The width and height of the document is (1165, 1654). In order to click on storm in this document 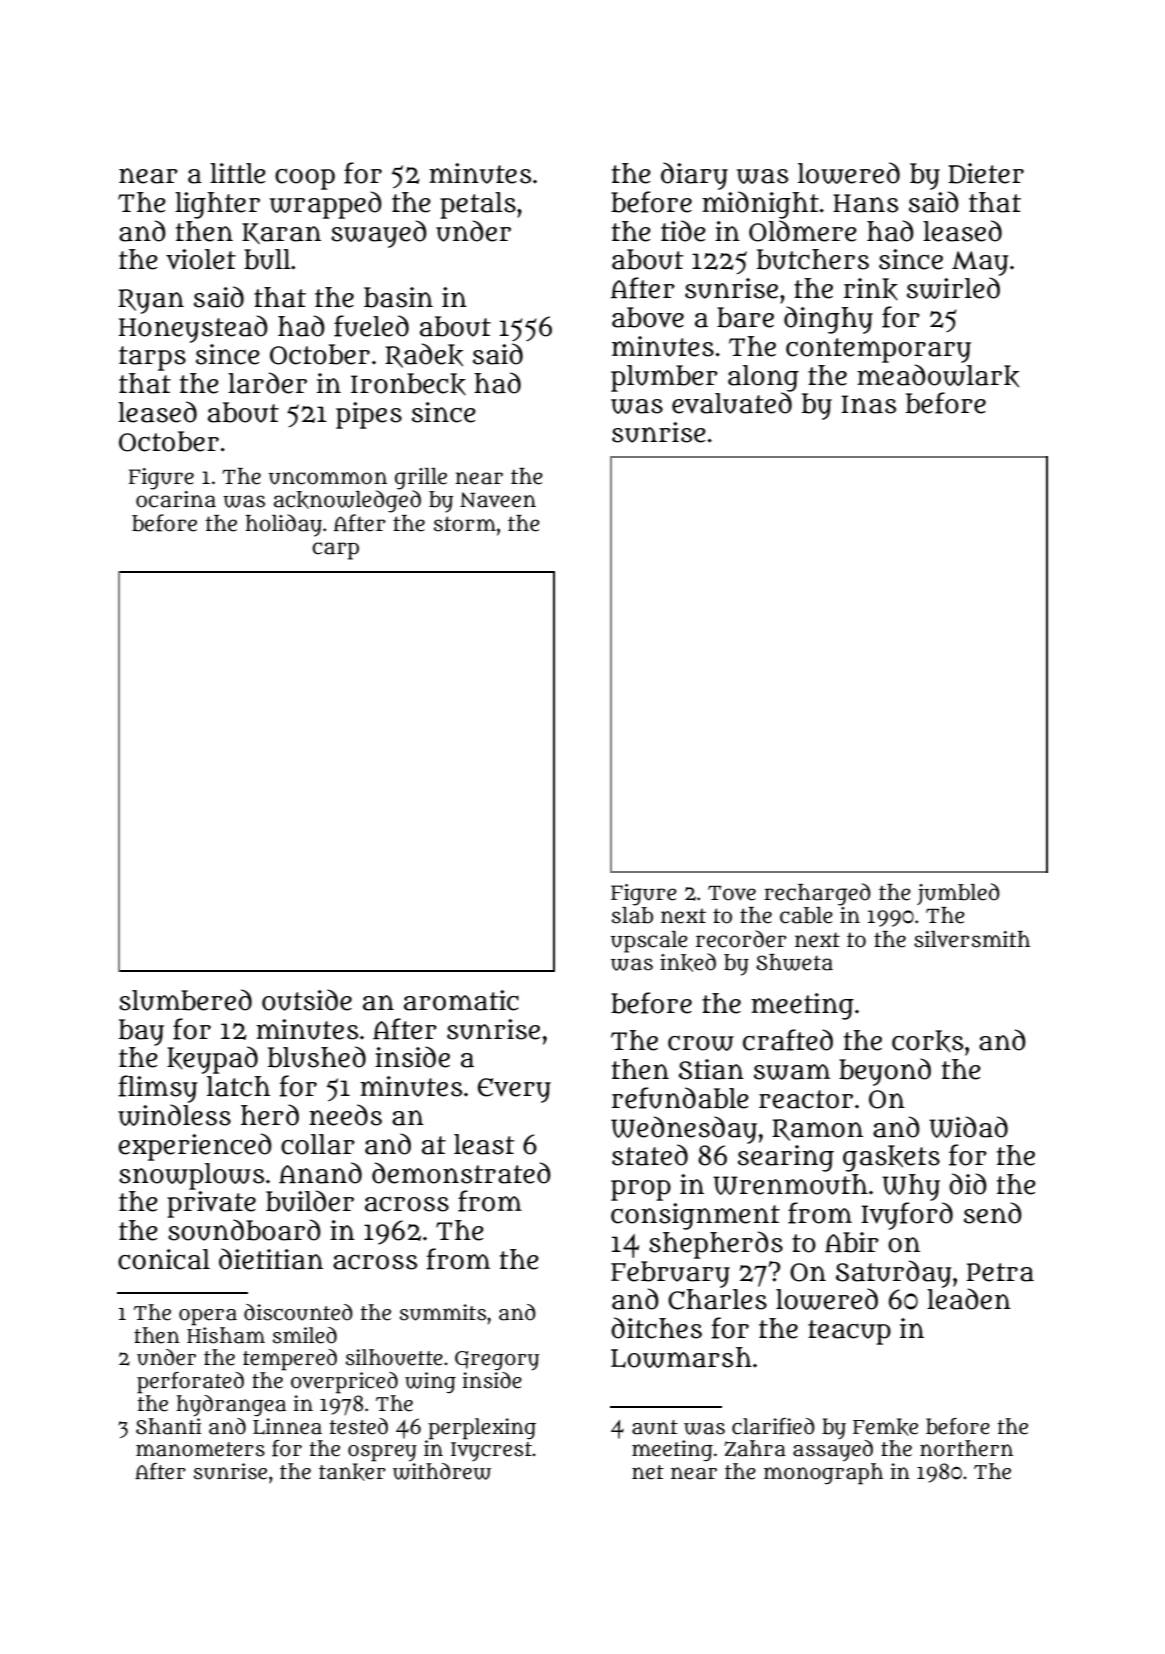, I will do `click(465, 524)`.
